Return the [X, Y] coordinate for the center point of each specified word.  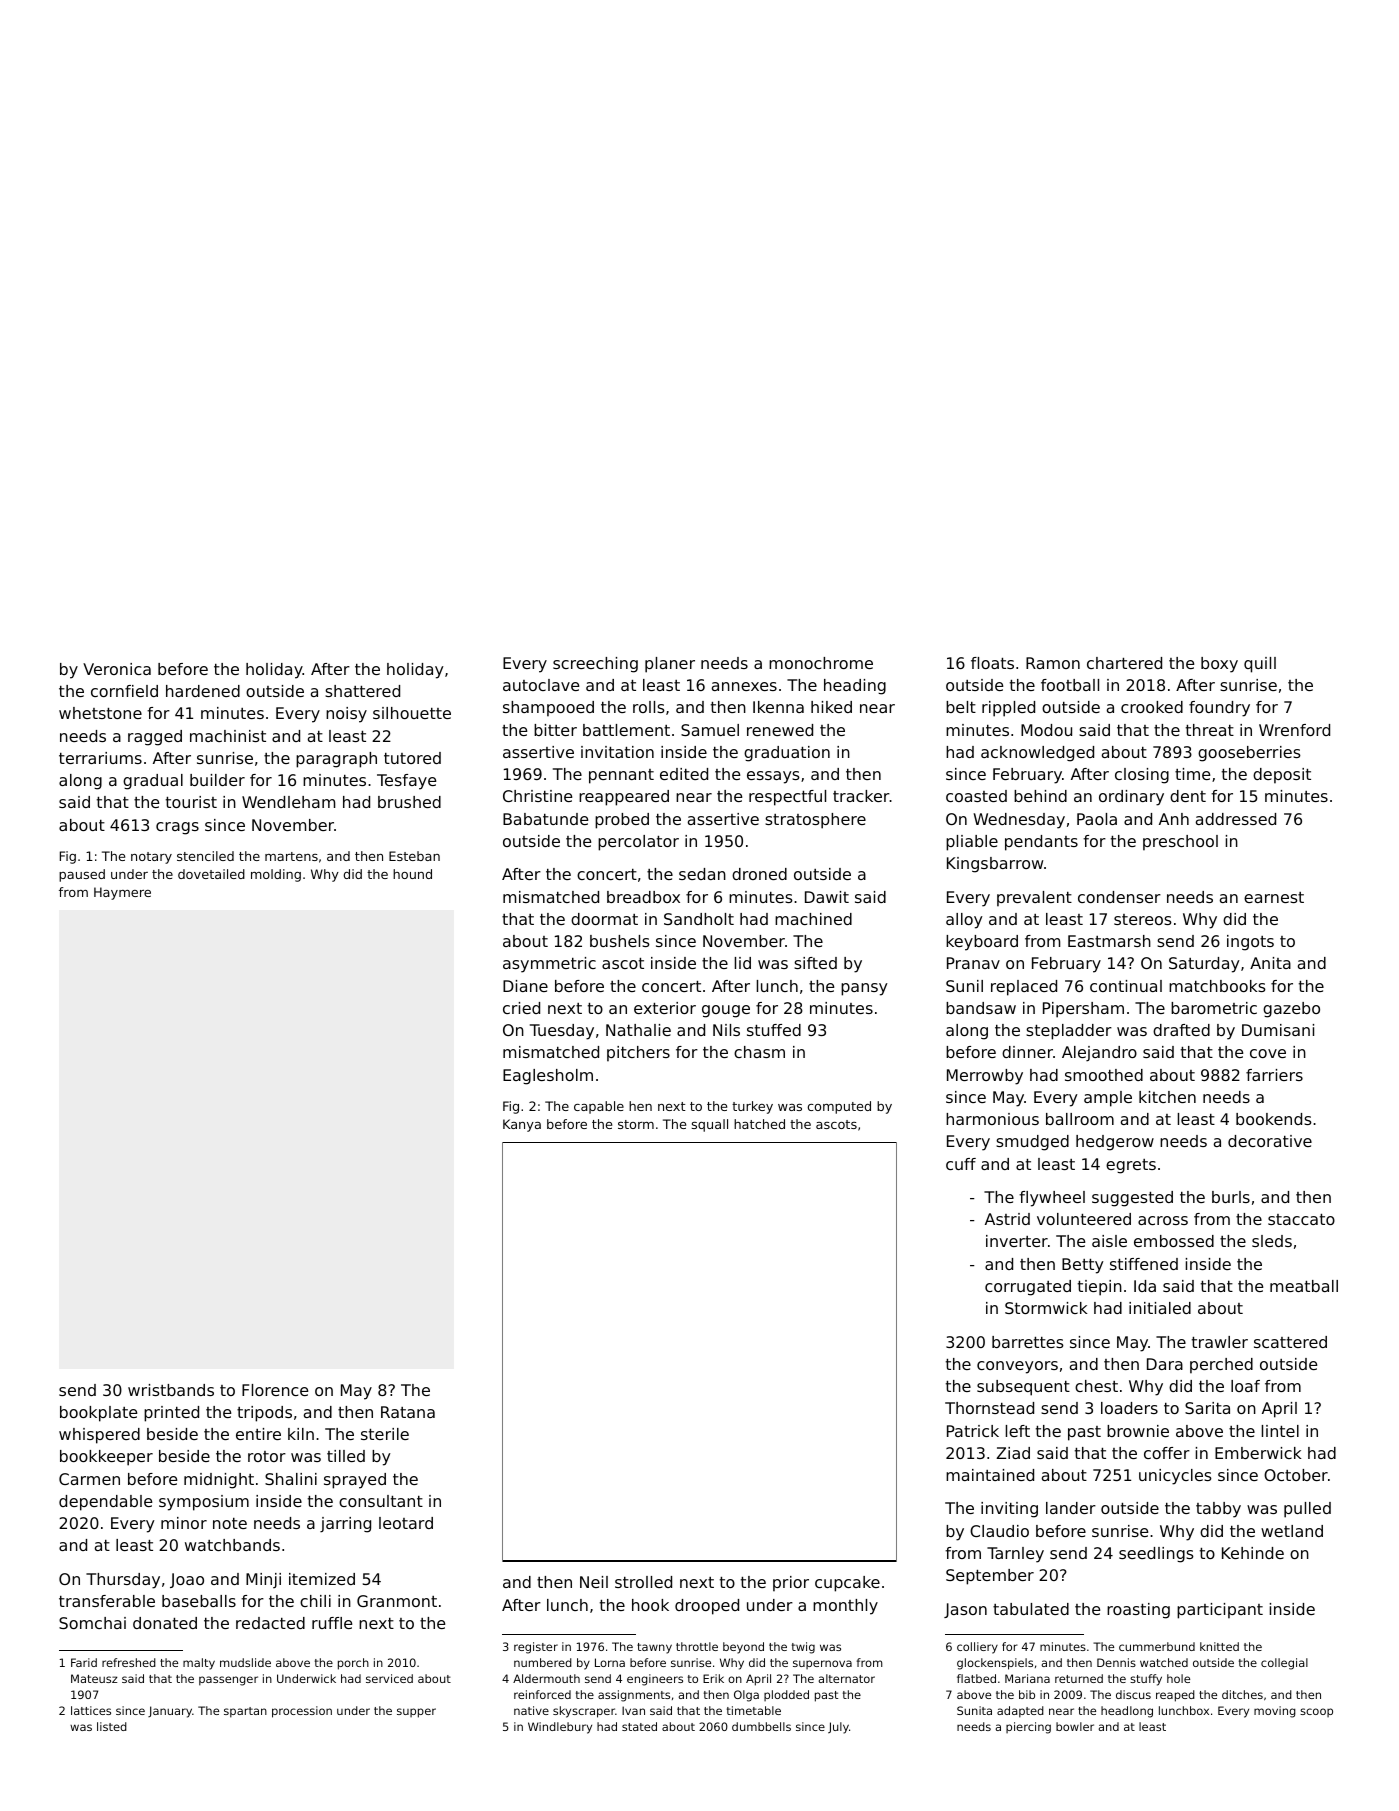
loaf [1245, 1386]
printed [171, 1414]
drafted [1181, 1030]
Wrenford [1294, 730]
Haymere [122, 893]
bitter [555, 730]
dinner [1027, 1052]
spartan [245, 1712]
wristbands [171, 1390]
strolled [643, 1582]
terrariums [100, 758]
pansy [864, 989]
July [838, 1728]
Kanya [522, 1125]
